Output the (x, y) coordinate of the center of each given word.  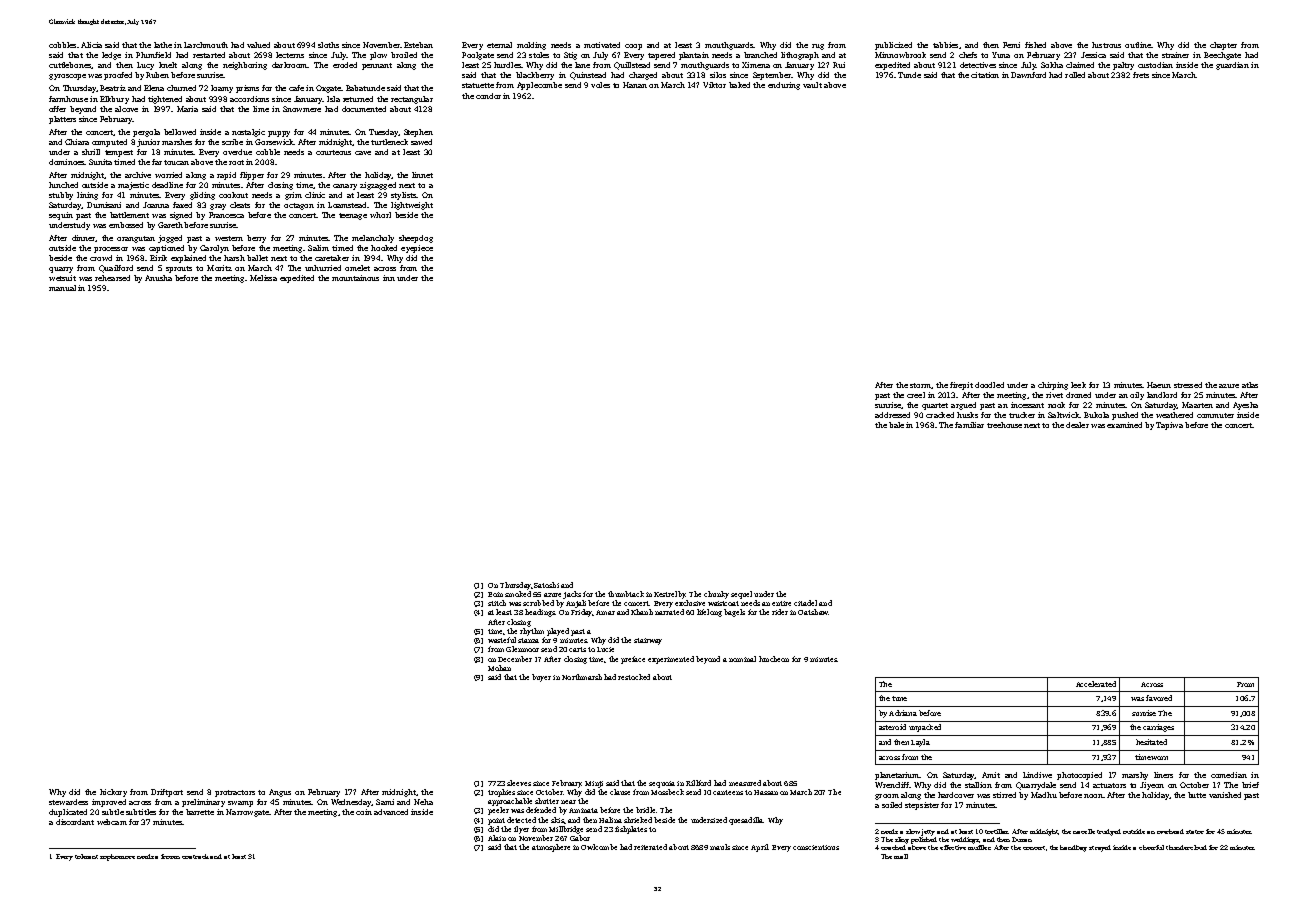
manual (62, 288)
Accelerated (1096, 684)
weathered (1174, 415)
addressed (892, 415)
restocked (634, 677)
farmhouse (68, 99)
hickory (113, 793)
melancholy (373, 239)
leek (1078, 385)
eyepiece (417, 249)
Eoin (495, 594)
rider (780, 612)
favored (1159, 698)
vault (812, 85)
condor (488, 96)
